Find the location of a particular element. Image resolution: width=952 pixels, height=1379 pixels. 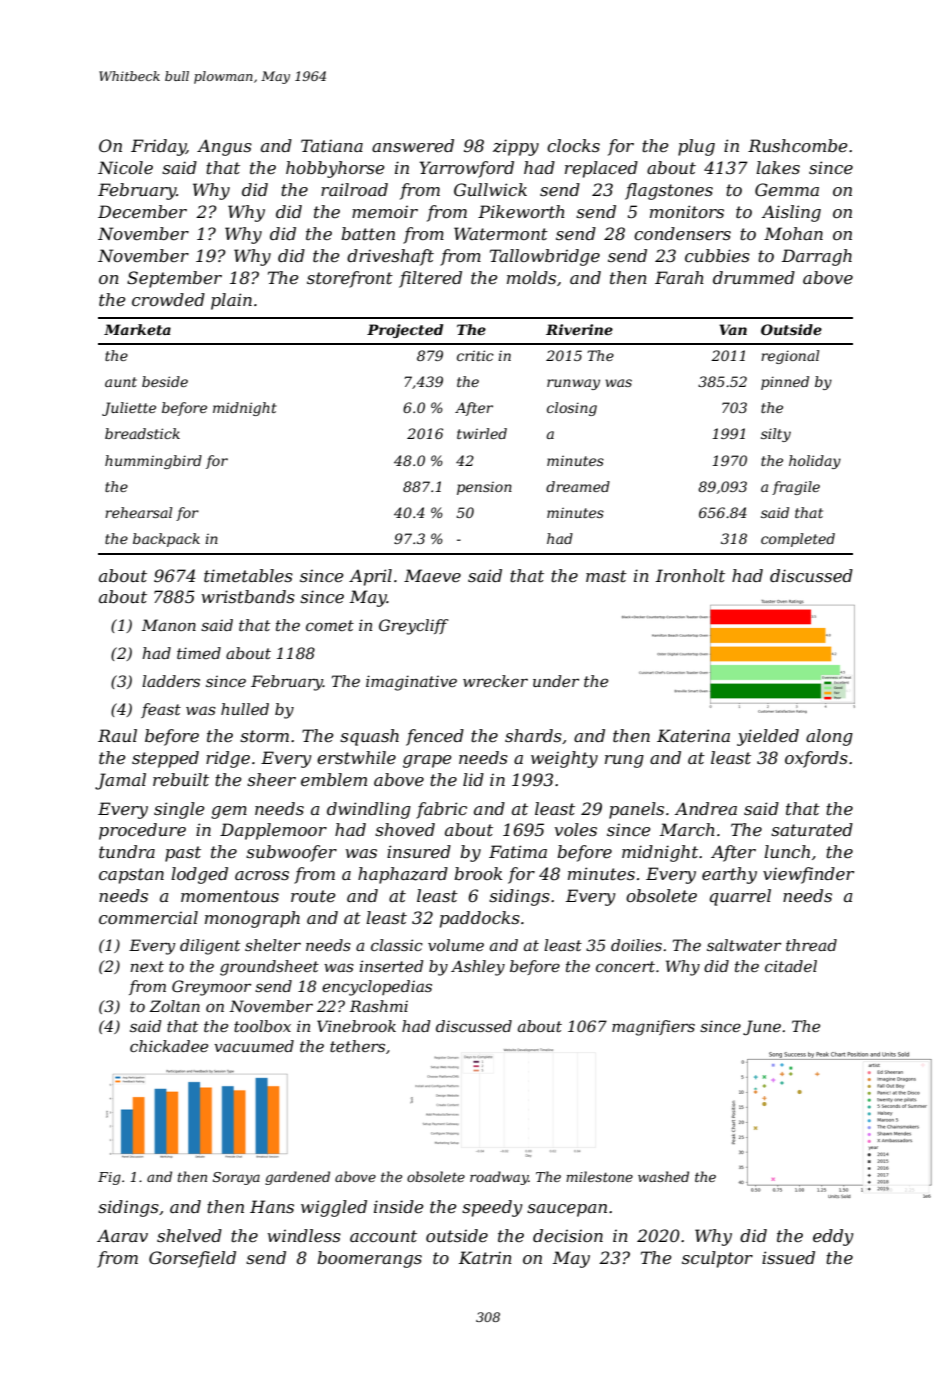

haphazard is located at coordinates (403, 875).
